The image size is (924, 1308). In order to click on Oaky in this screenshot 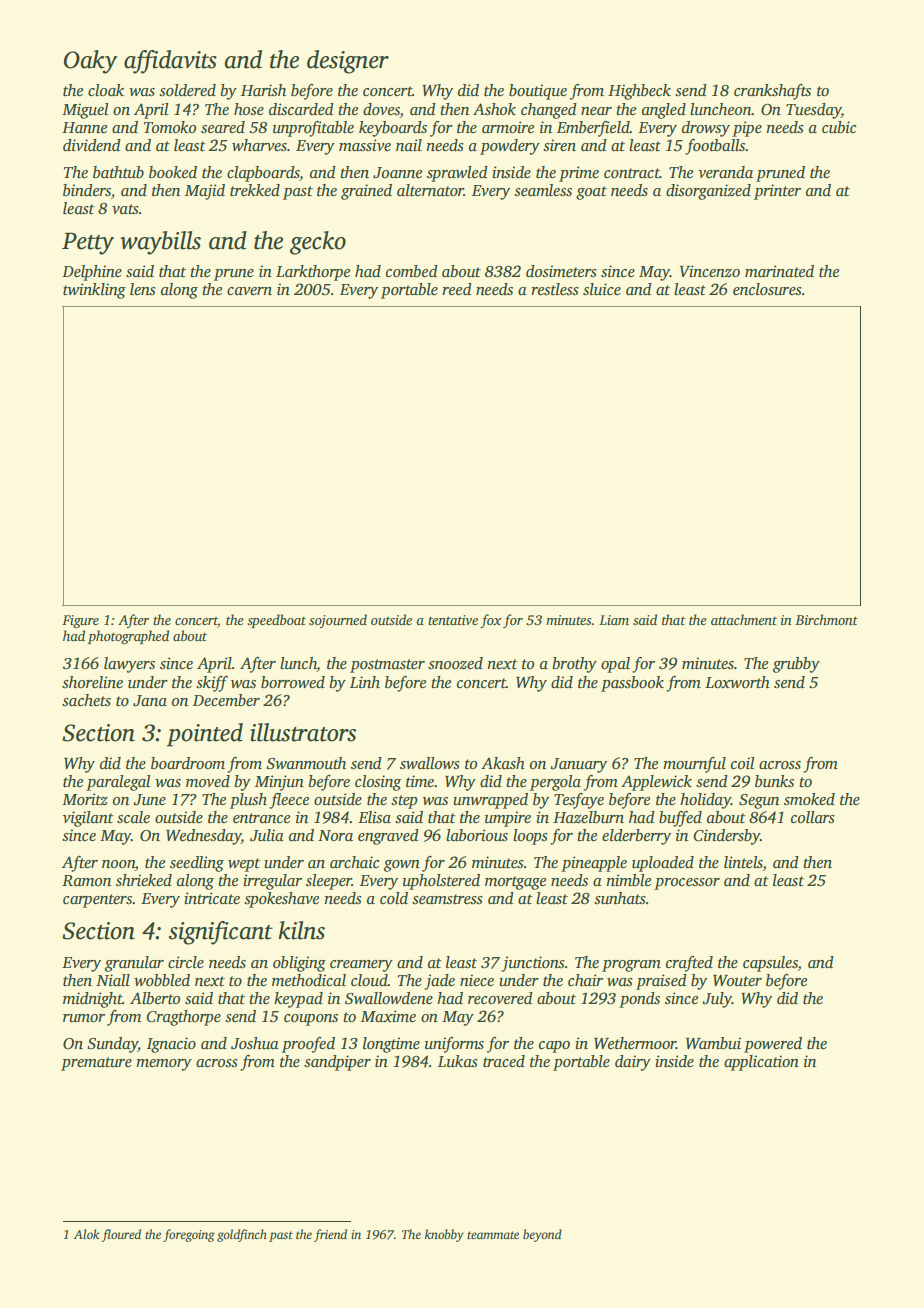, I will do `click(90, 62)`.
